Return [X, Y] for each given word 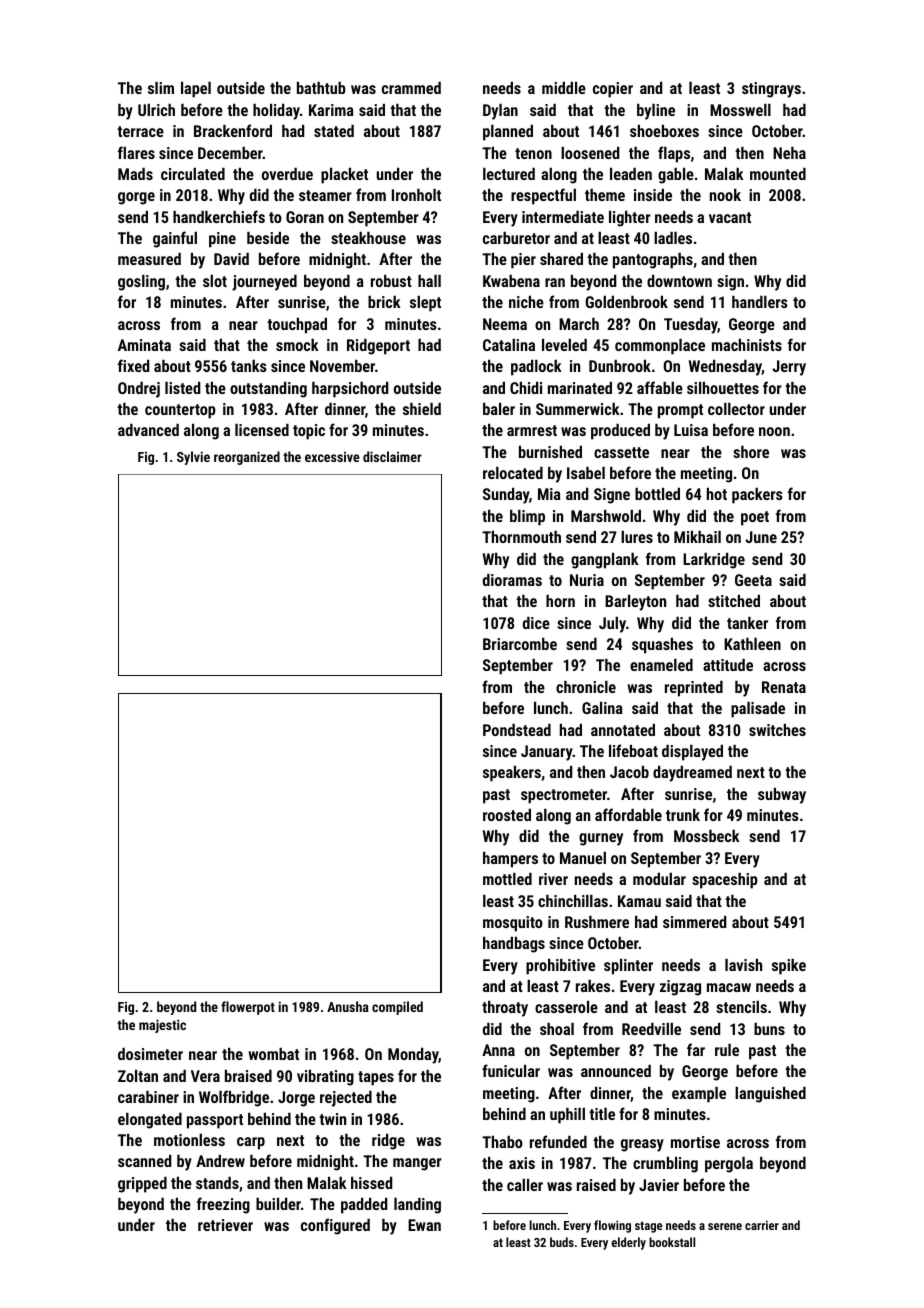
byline [656, 112]
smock [297, 344]
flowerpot [248, 1008]
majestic [162, 1026]
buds [562, 1242]
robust [391, 281]
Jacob [629, 772]
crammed [411, 88]
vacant [730, 217]
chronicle [586, 687]
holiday [276, 112]
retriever [225, 1225]
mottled [507, 879]
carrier [762, 1225]
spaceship [725, 881]
